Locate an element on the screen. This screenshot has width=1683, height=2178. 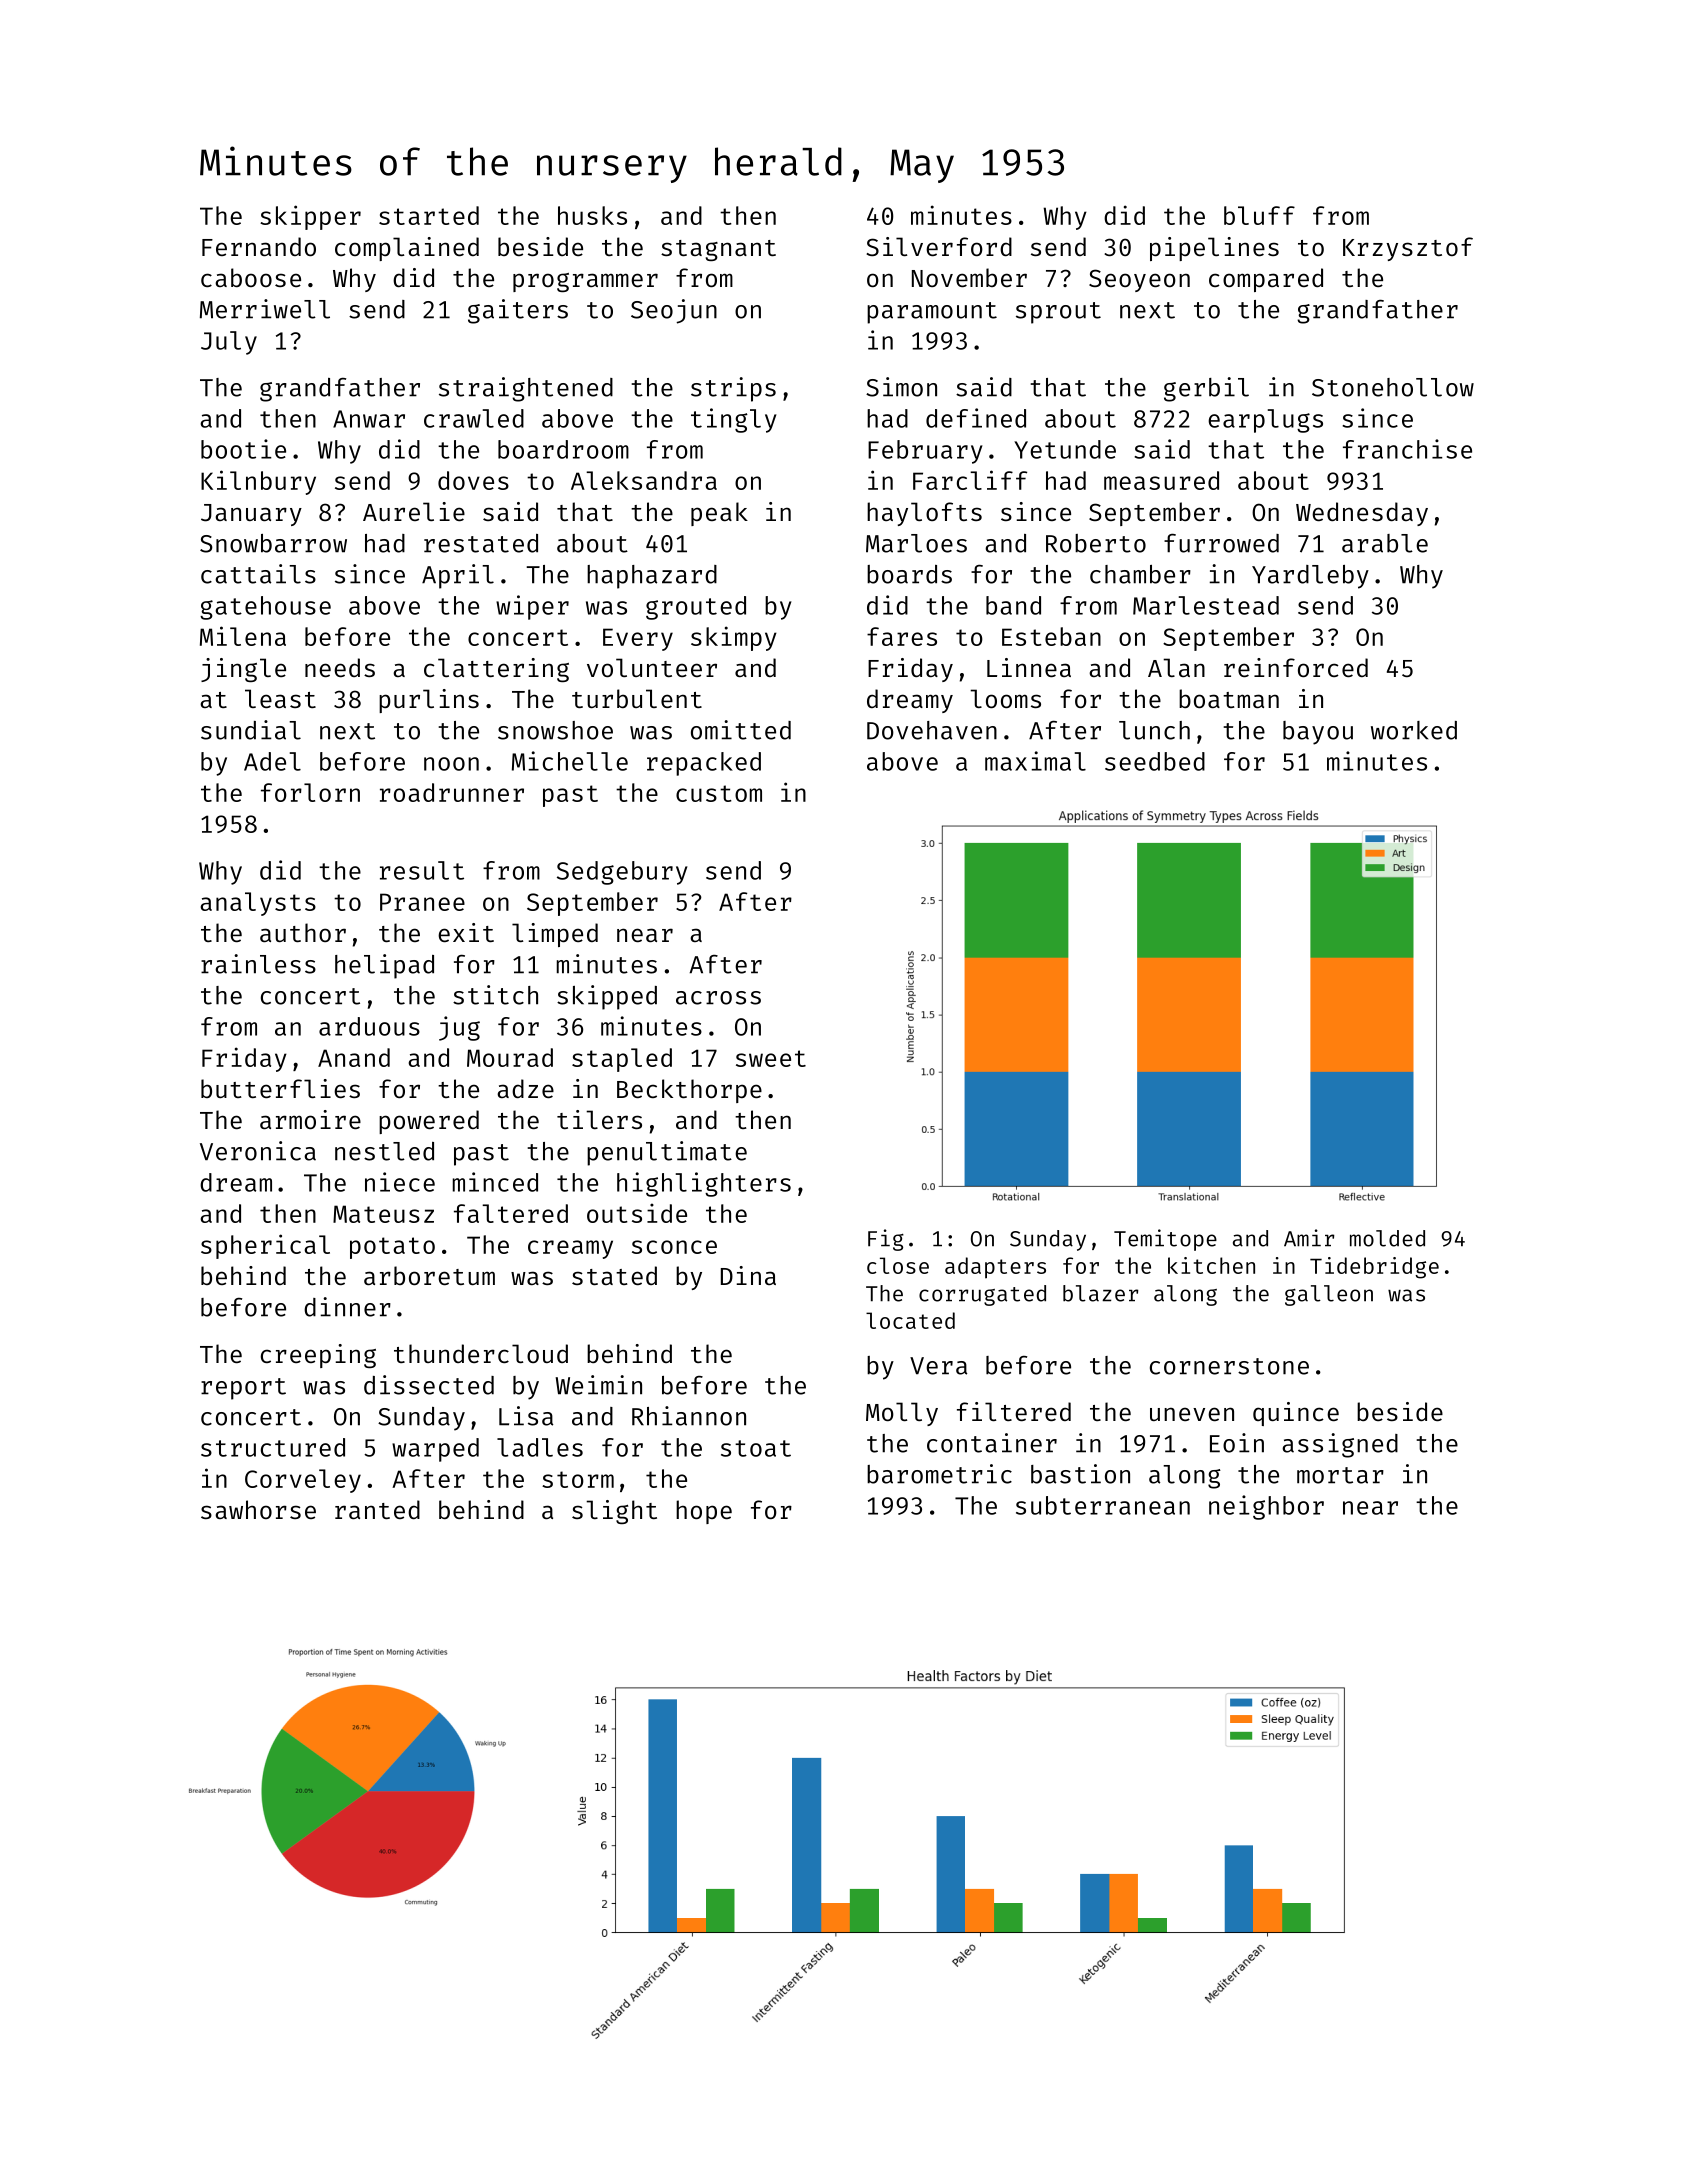
repacked is located at coordinates (704, 764).
